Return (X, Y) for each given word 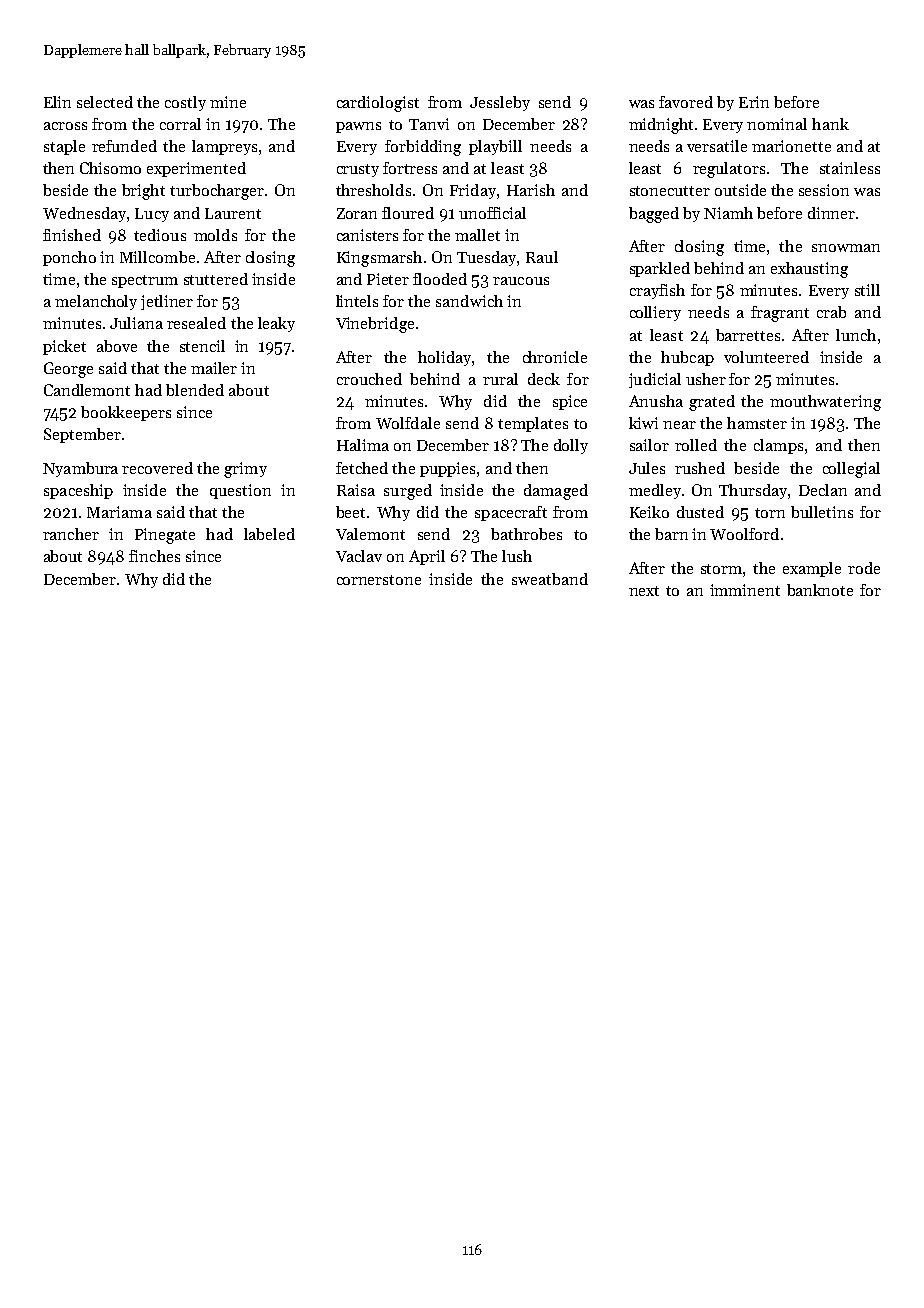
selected (105, 102)
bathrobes (526, 534)
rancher (71, 534)
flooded (440, 279)
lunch (856, 335)
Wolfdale (408, 423)
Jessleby (500, 103)
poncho (69, 258)
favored (686, 102)
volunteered (766, 357)
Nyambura (80, 469)
